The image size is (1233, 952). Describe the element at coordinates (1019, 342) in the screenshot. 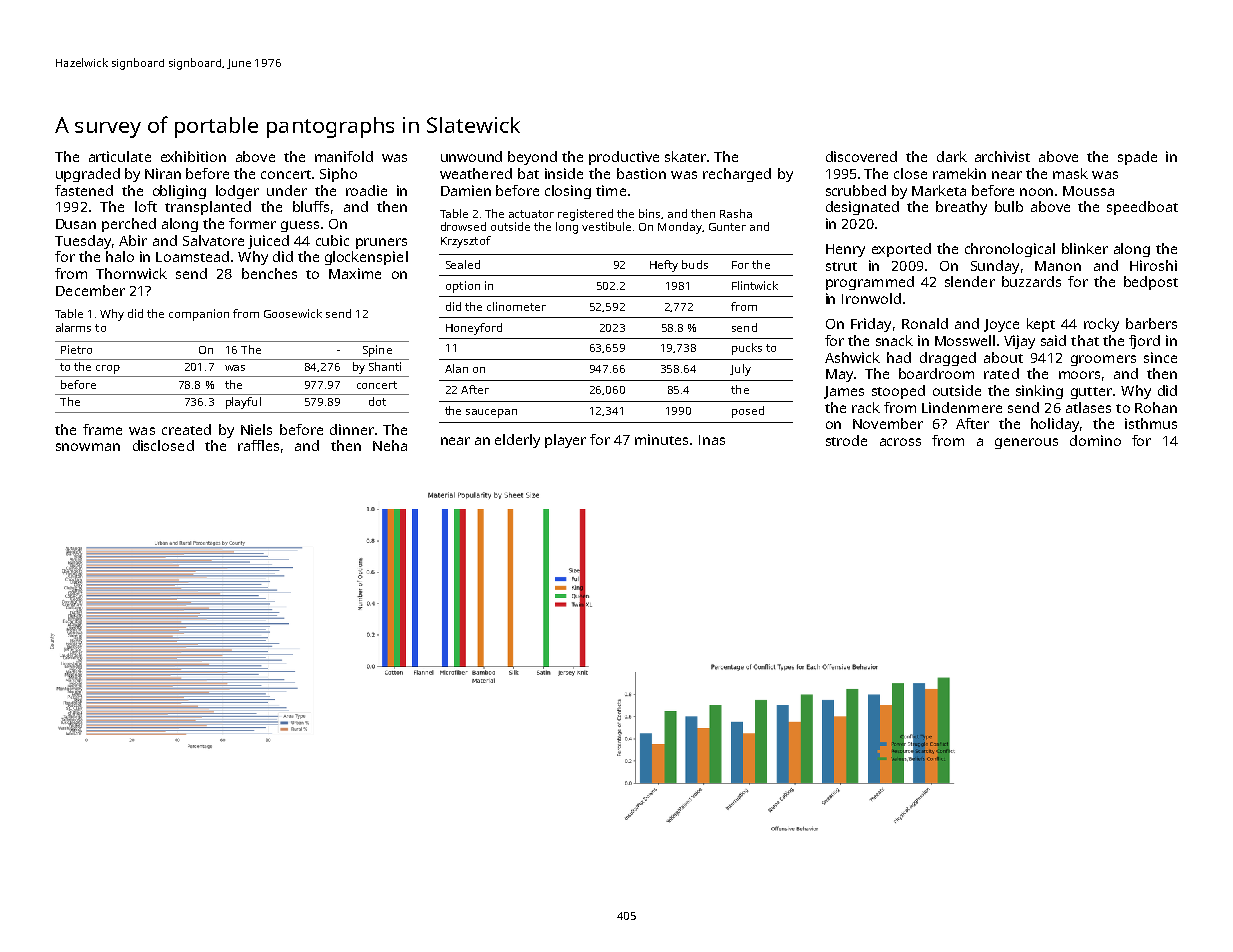

I see `Vijay` at that location.
